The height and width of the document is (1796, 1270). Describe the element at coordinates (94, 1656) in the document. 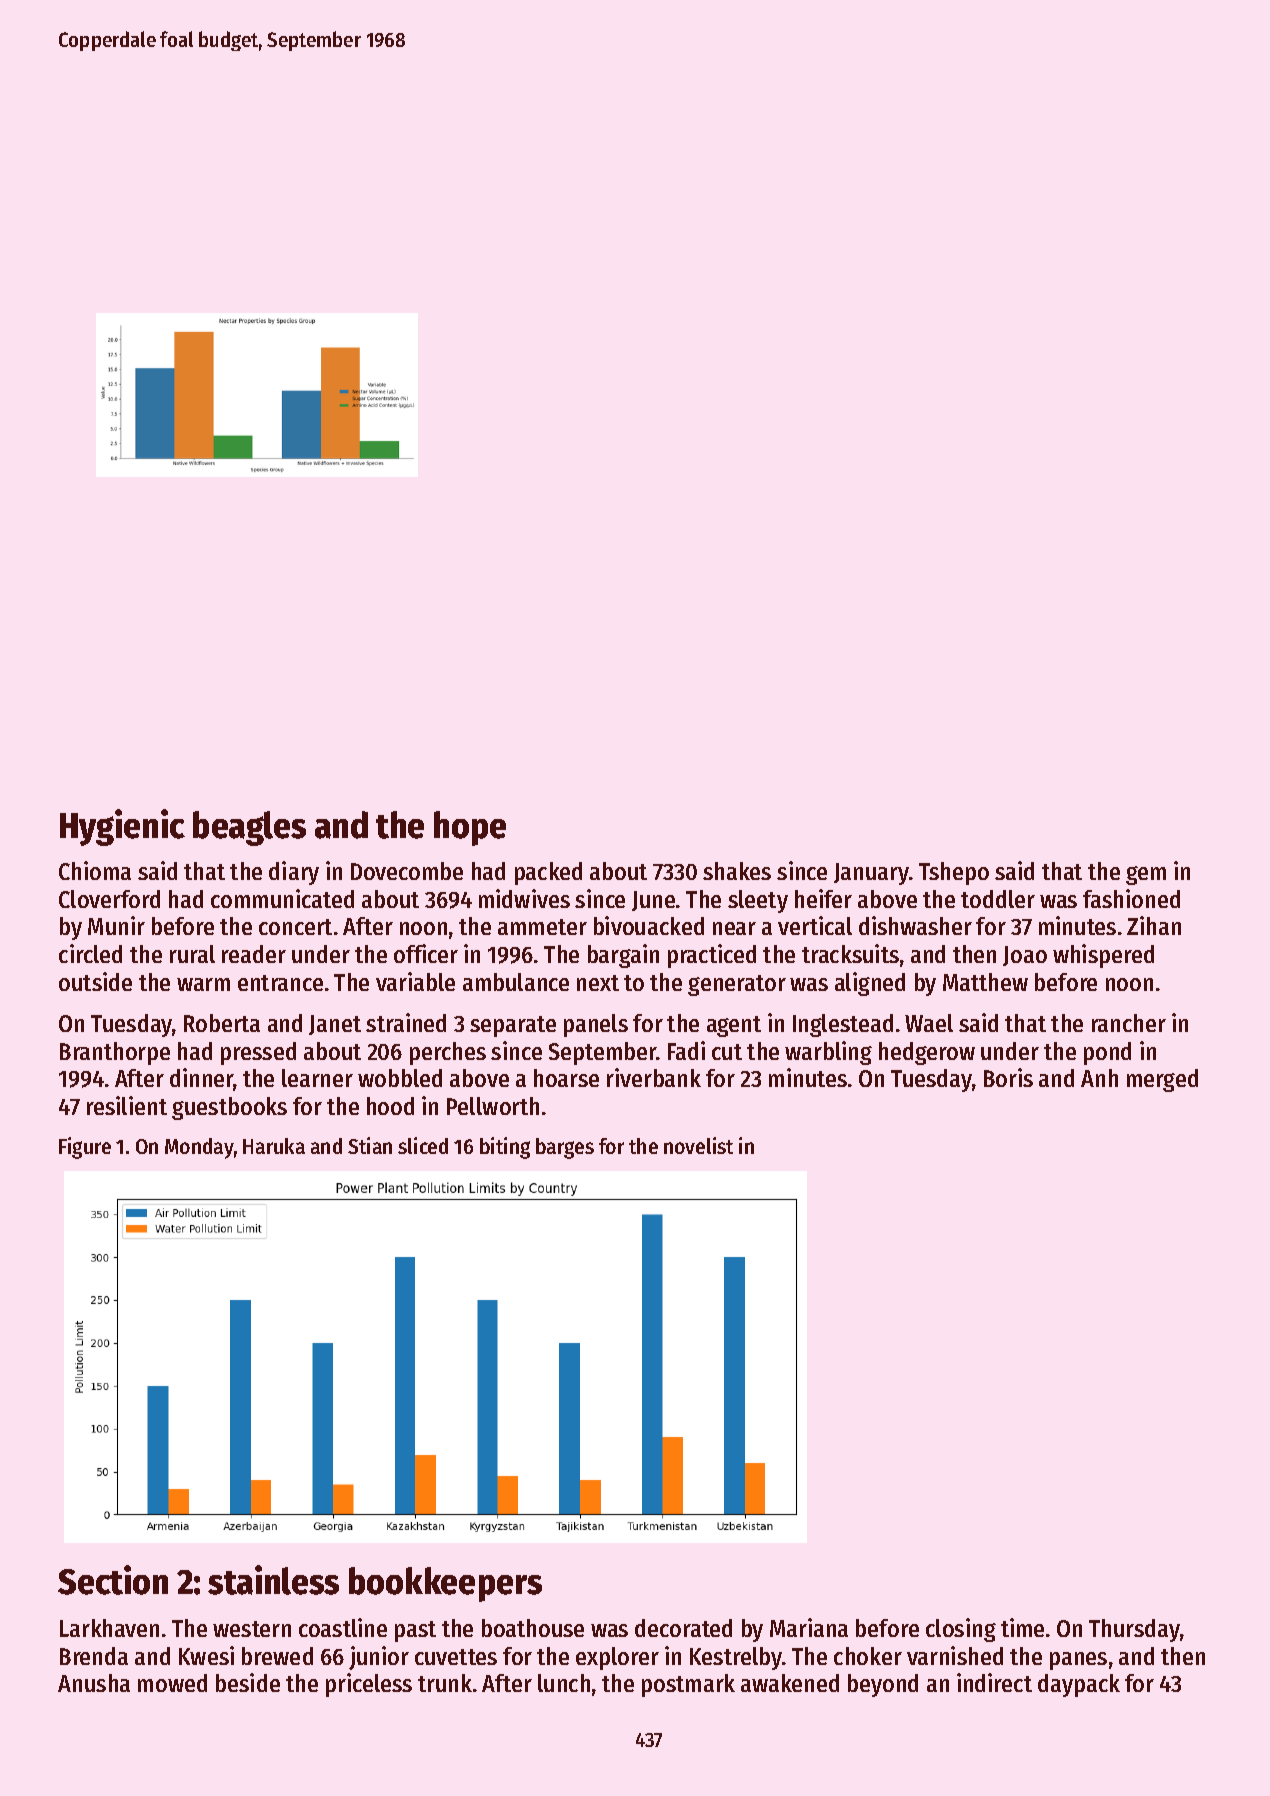

I see `Brenda` at that location.
